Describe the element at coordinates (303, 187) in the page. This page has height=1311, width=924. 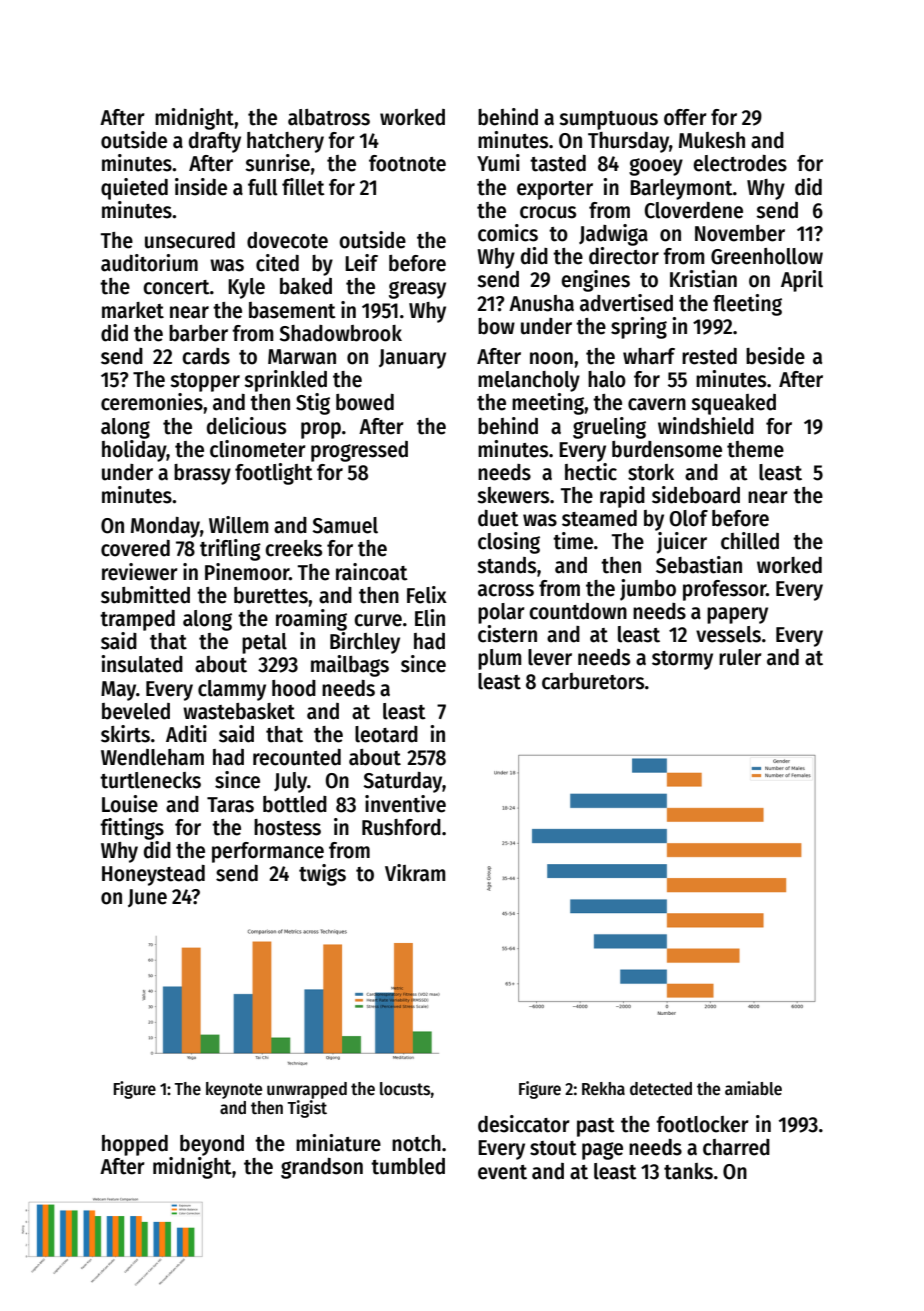
I see `fillet` at that location.
